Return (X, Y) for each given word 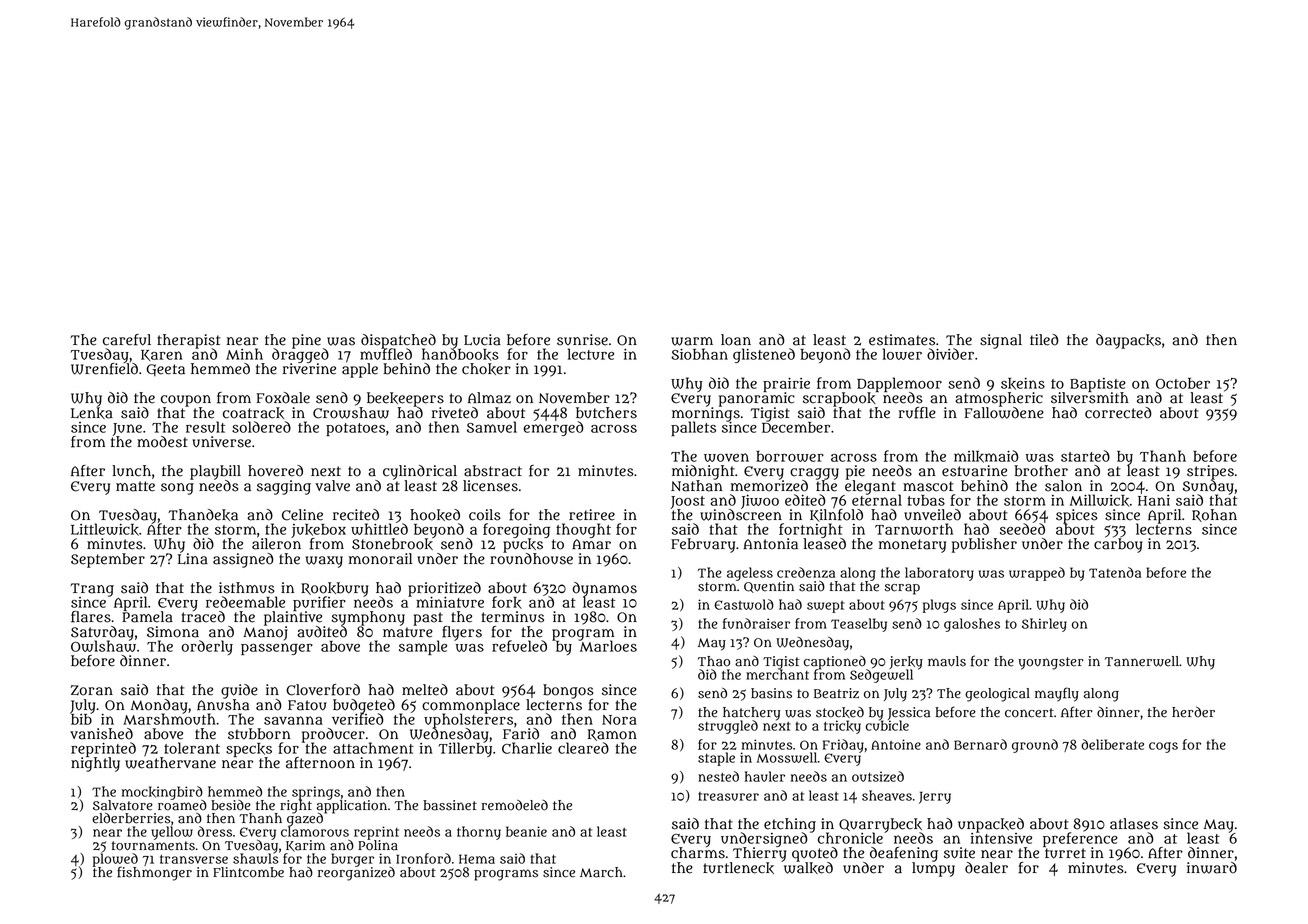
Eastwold (744, 604)
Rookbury (335, 589)
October (1183, 383)
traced (203, 617)
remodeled (515, 805)
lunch (131, 471)
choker (486, 369)
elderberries (131, 818)
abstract (493, 471)
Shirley (1044, 625)
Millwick (1099, 500)
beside (231, 805)
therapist (189, 341)
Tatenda (1115, 572)
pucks (523, 545)
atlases (1134, 824)
